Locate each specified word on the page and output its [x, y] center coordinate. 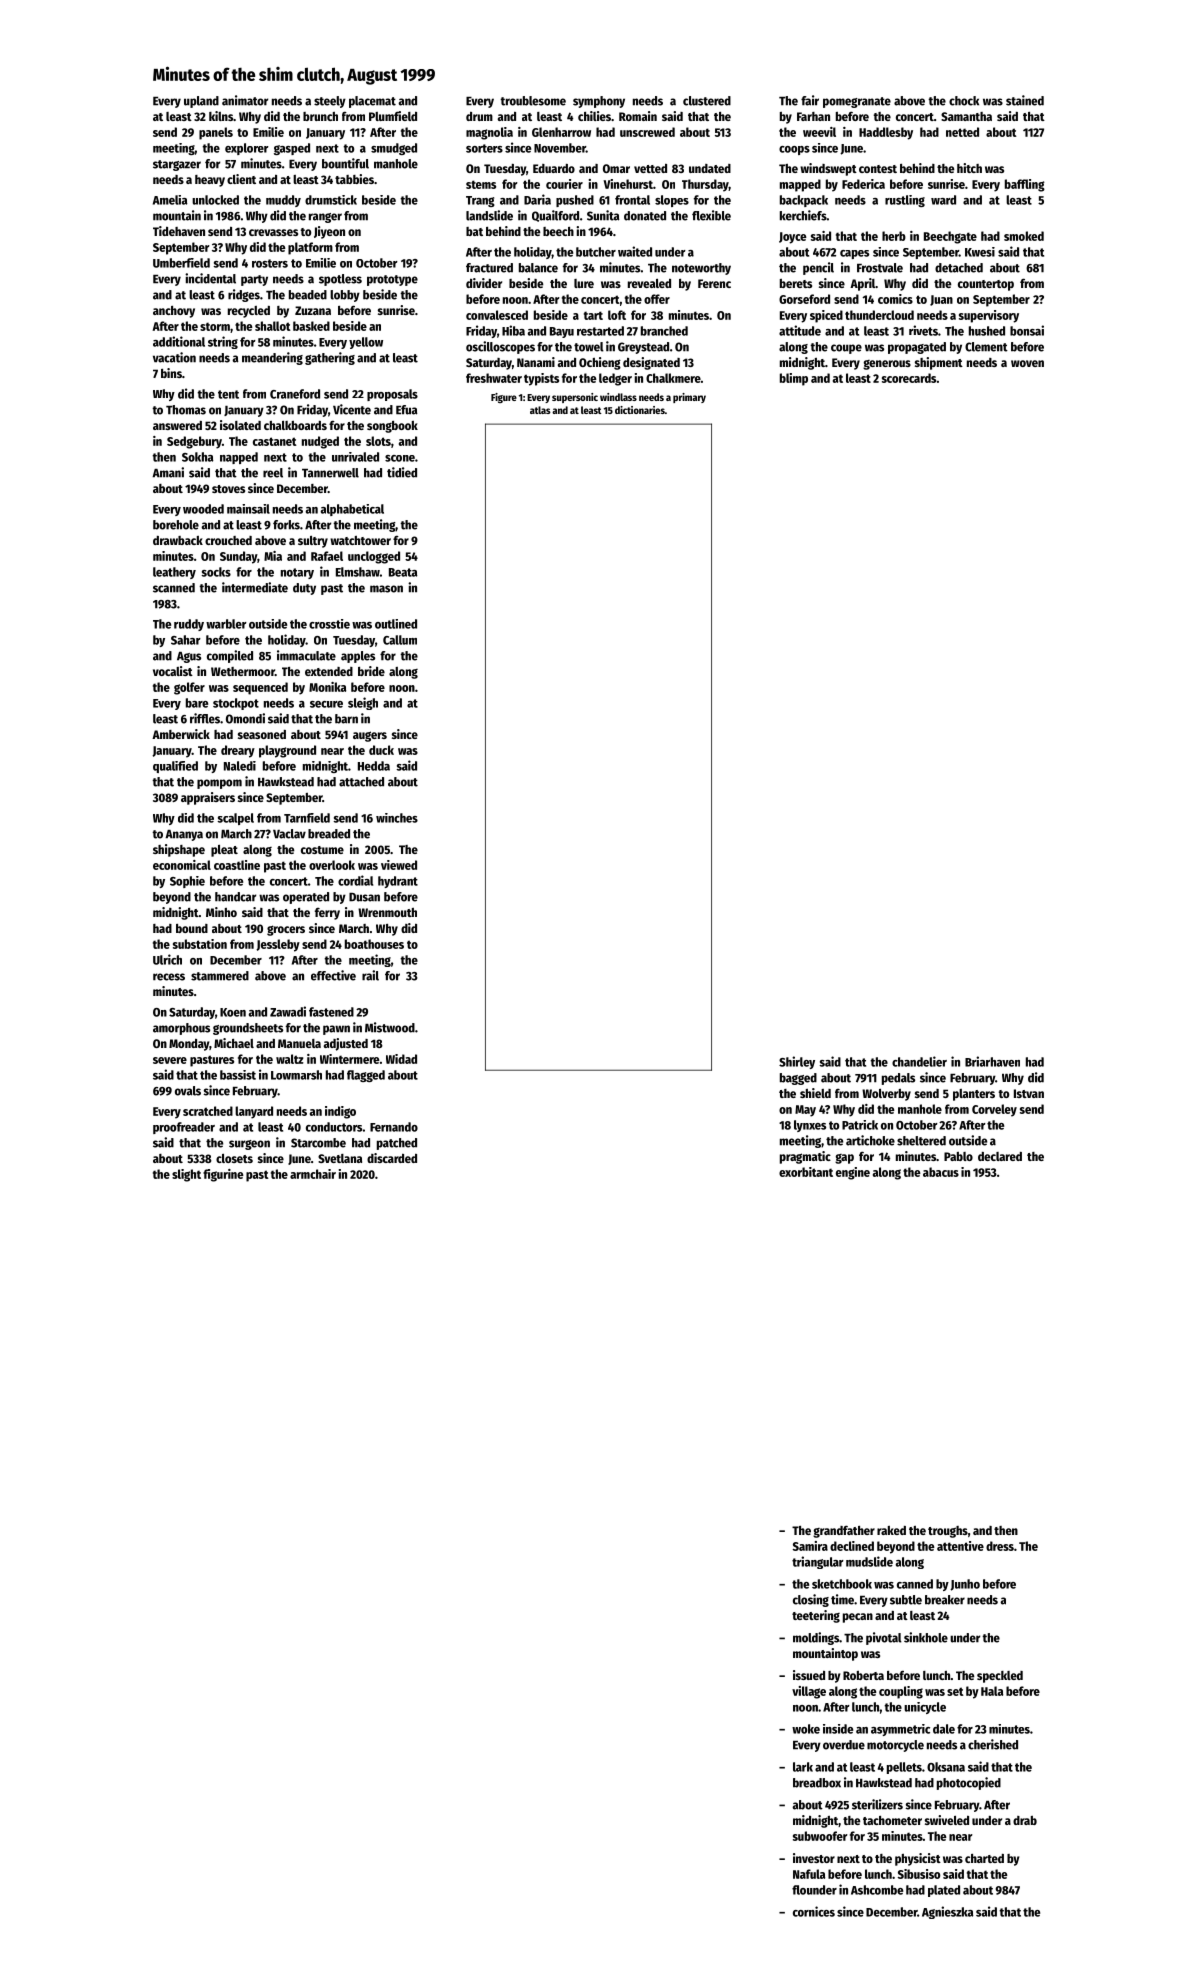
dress [1000, 1546]
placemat [372, 102]
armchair [313, 1174]
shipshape [179, 850]
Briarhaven [992, 1061]
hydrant [398, 882]
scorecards [909, 378]
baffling [1025, 185]
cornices [814, 1911]
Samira [810, 1546]
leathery [174, 573]
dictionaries [640, 410]
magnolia [489, 133]
